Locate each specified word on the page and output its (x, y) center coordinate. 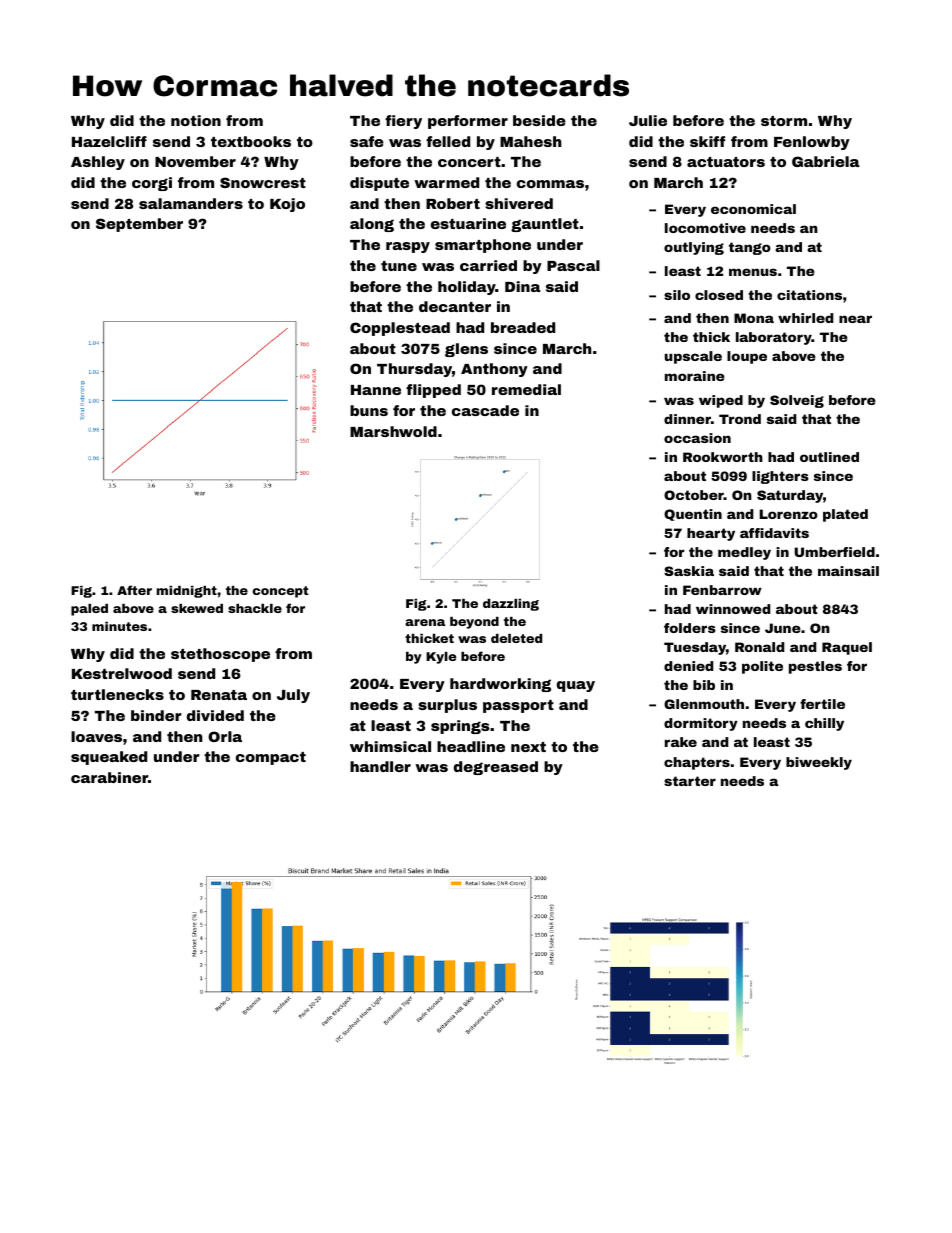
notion (196, 120)
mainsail (848, 571)
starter (690, 781)
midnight (187, 592)
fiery (403, 122)
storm (784, 121)
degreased (496, 768)
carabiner (109, 777)
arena (425, 622)
